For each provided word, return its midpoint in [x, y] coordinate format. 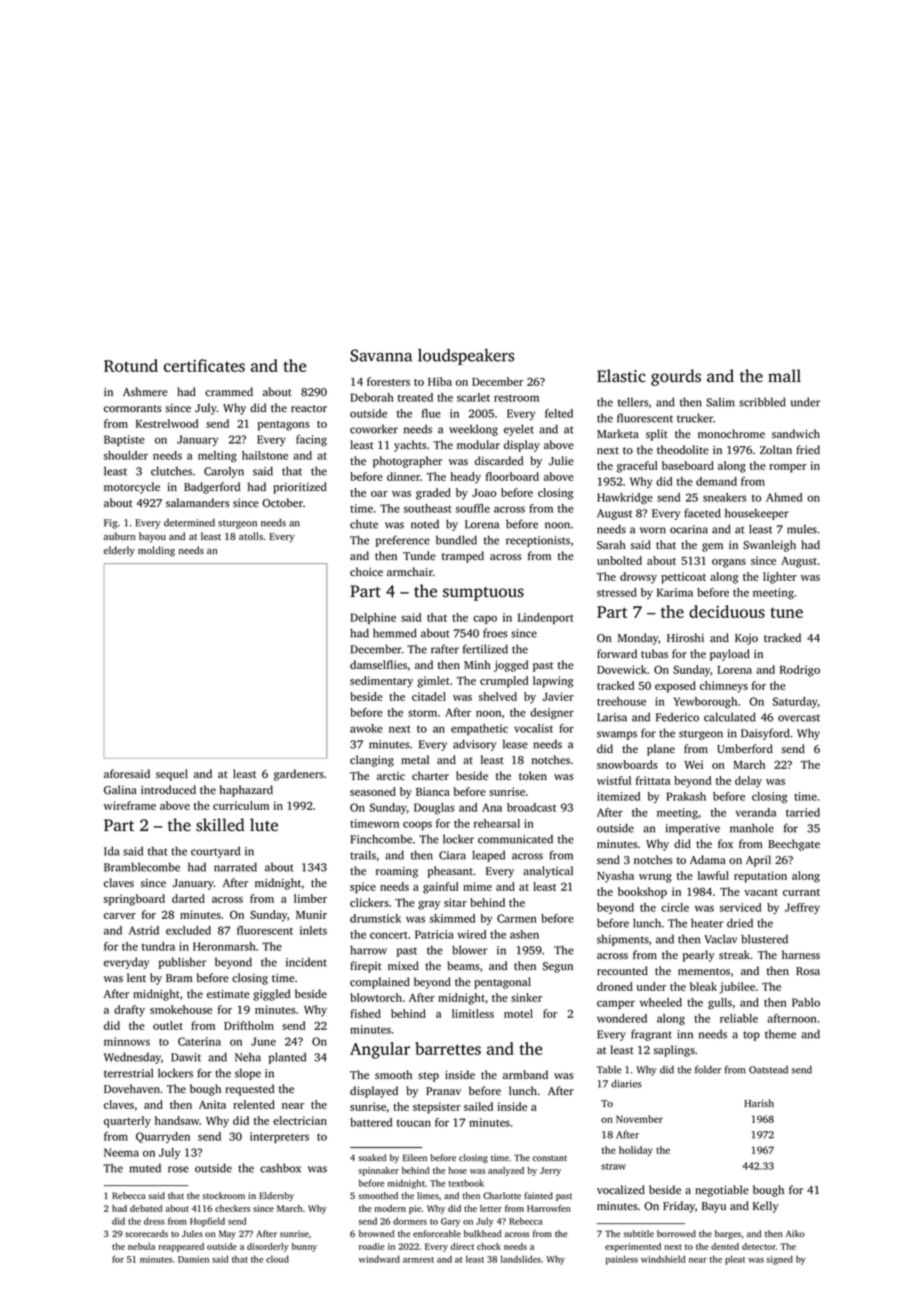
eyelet [519, 430]
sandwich [796, 433]
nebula [141, 1246]
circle [675, 907]
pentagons [283, 426]
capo [485, 619]
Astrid [144, 930]
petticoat [683, 578]
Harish [759, 1103]
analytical [548, 872]
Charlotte [502, 1195]
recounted [622, 970]
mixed [403, 965]
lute [264, 824]
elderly [119, 551]
